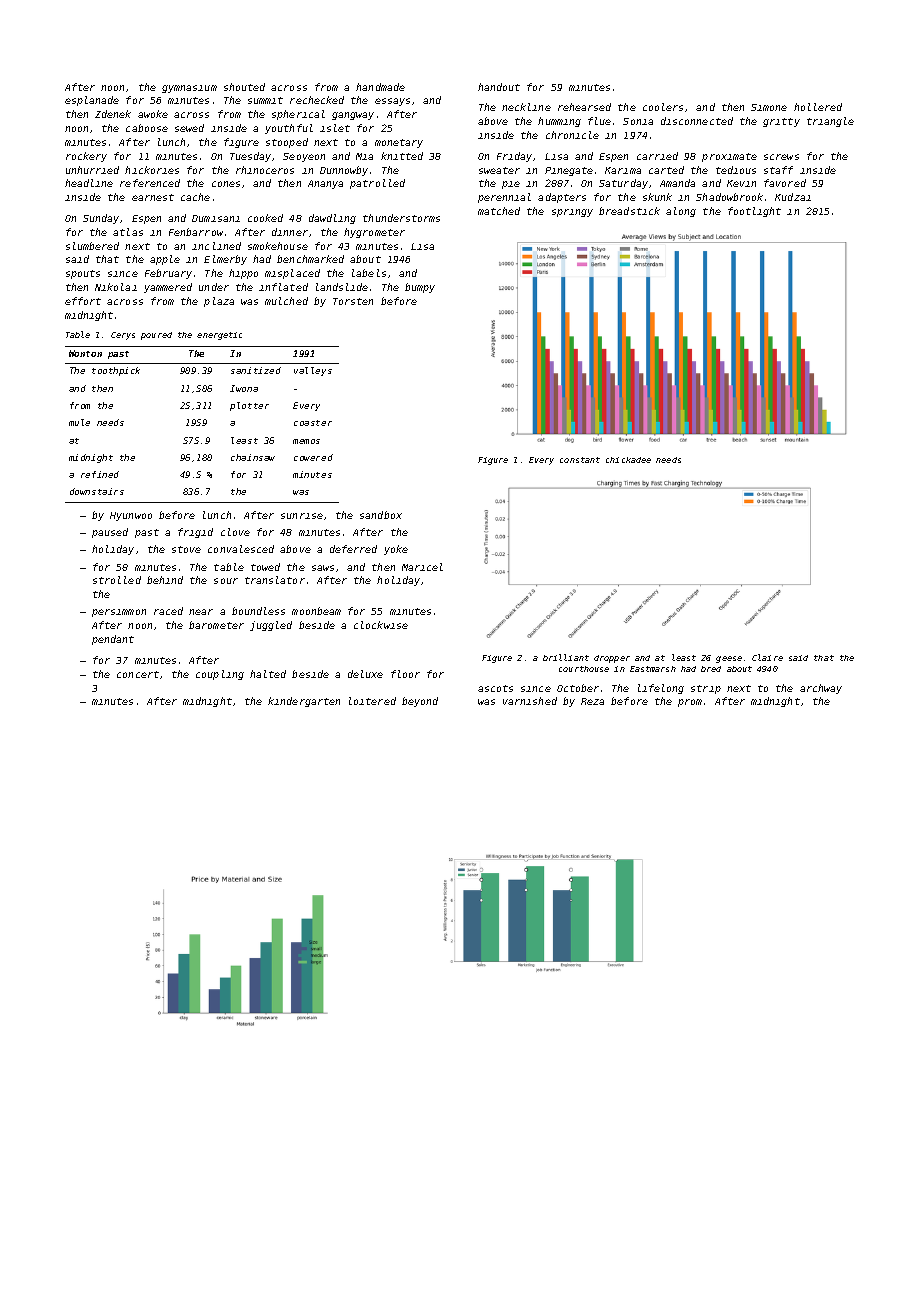 The image size is (924, 1308). What do you see at coordinates (628, 460) in the screenshot?
I see `chickadee` at bounding box center [628, 460].
